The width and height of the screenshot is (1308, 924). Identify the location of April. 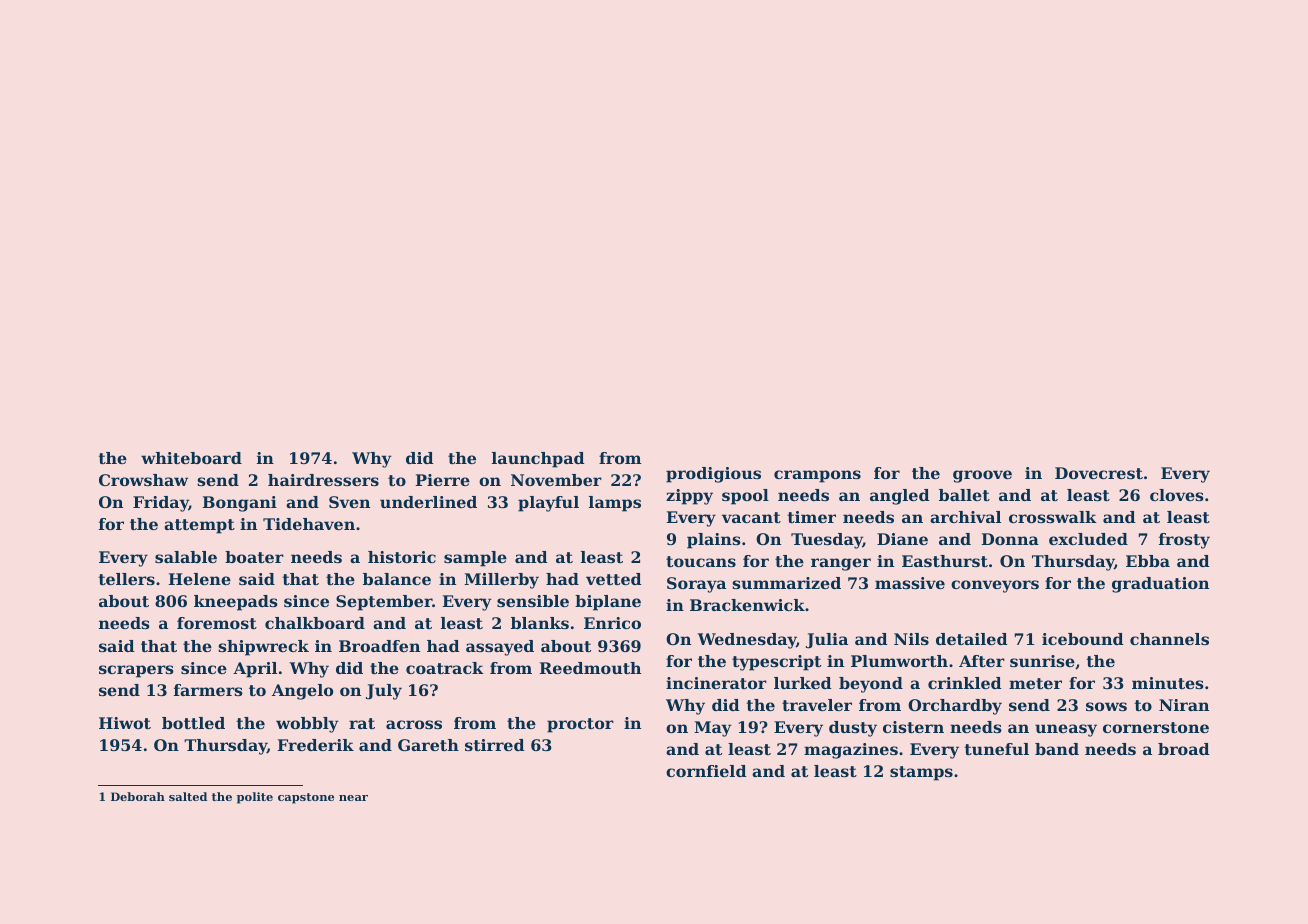
(255, 670).
